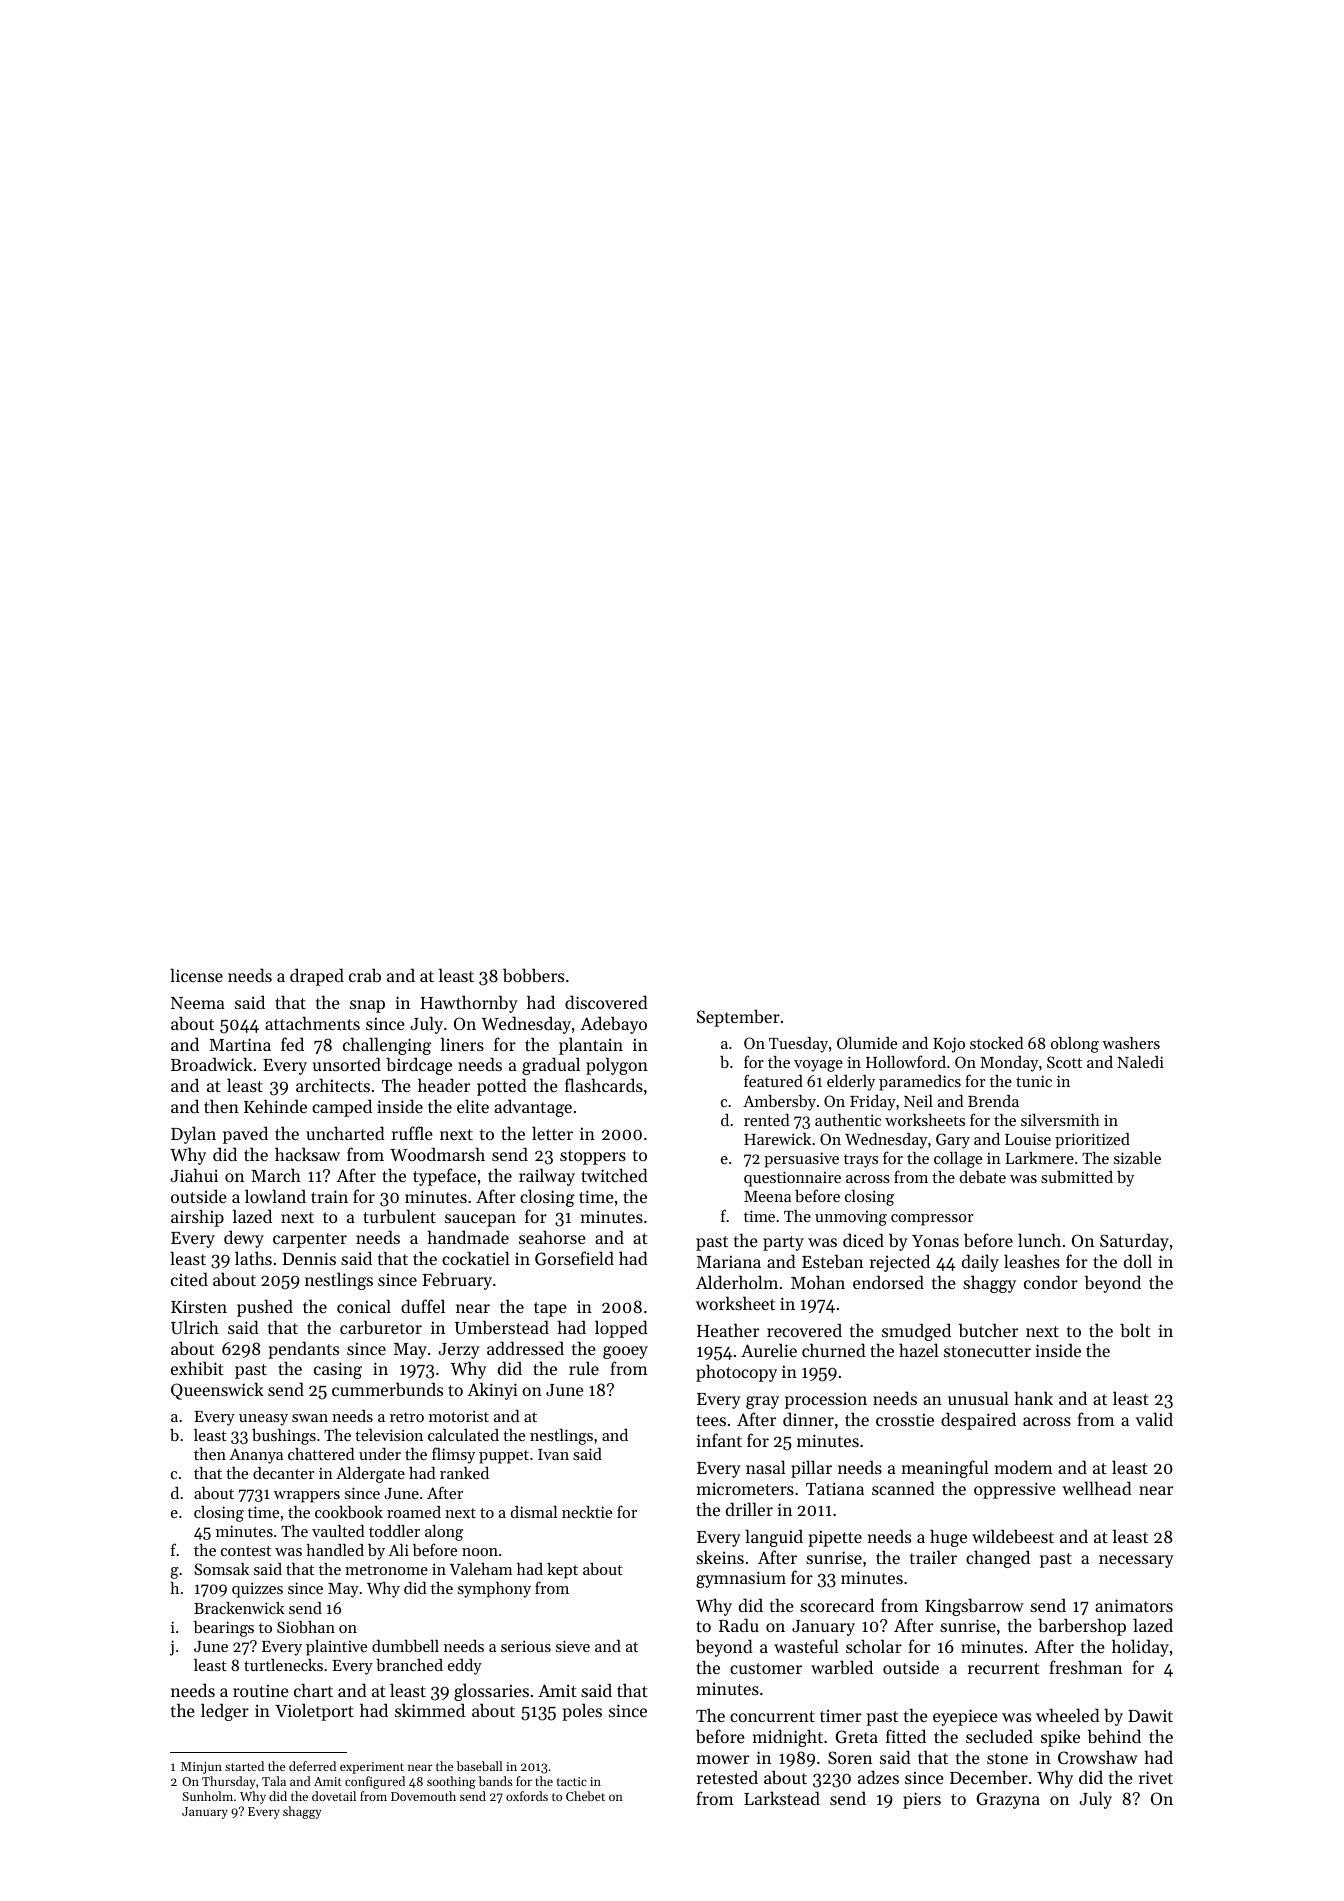 The height and width of the image is (1901, 1344). Describe the element at coordinates (463, 1435) in the image. I see `calculated` at that location.
